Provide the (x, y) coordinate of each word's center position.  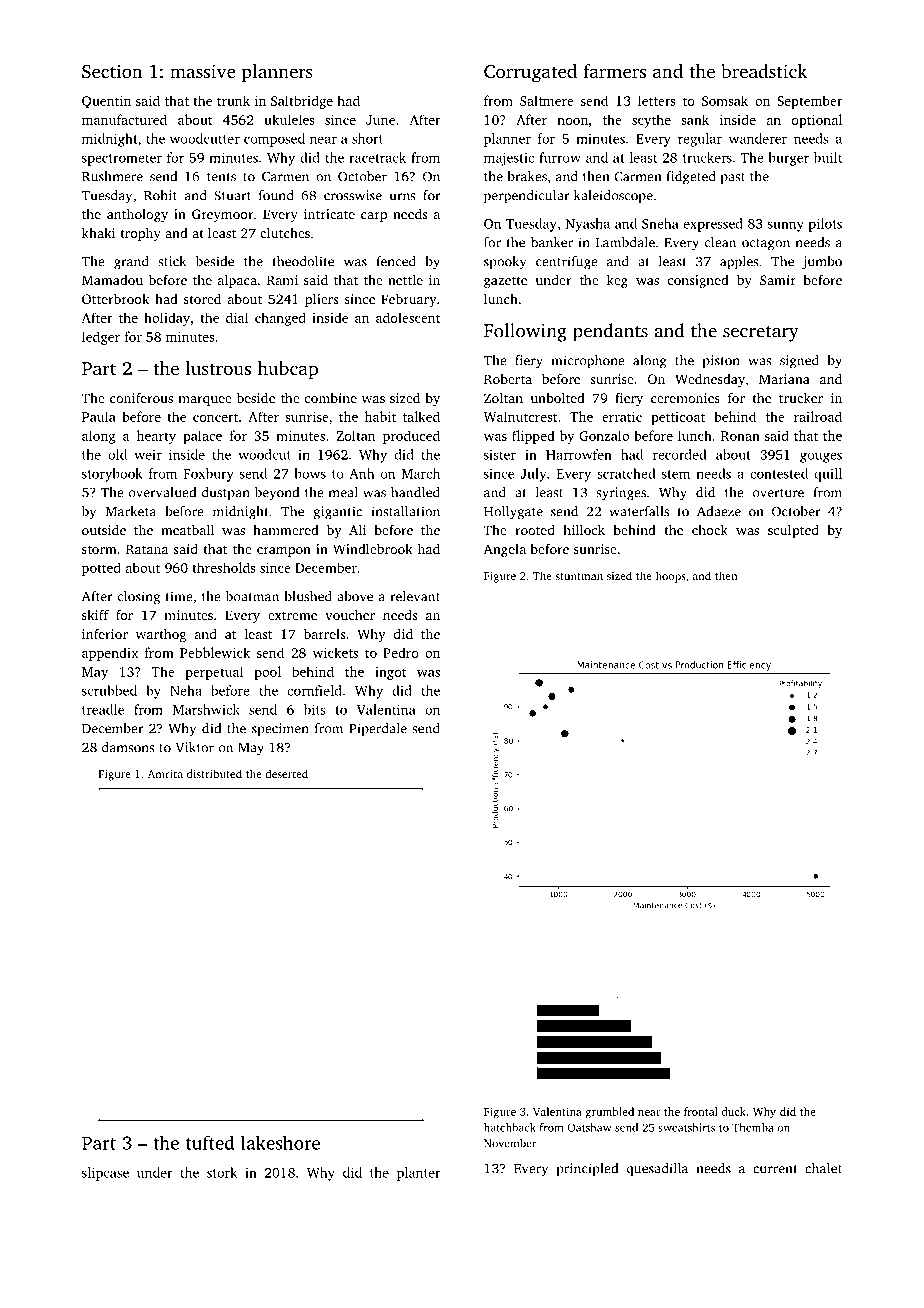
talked (421, 416)
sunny (786, 226)
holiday (167, 319)
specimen (280, 730)
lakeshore (280, 1142)
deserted (286, 773)
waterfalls (639, 511)
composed (274, 140)
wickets (335, 652)
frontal (701, 1111)
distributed (214, 773)
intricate (329, 214)
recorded (680, 454)
